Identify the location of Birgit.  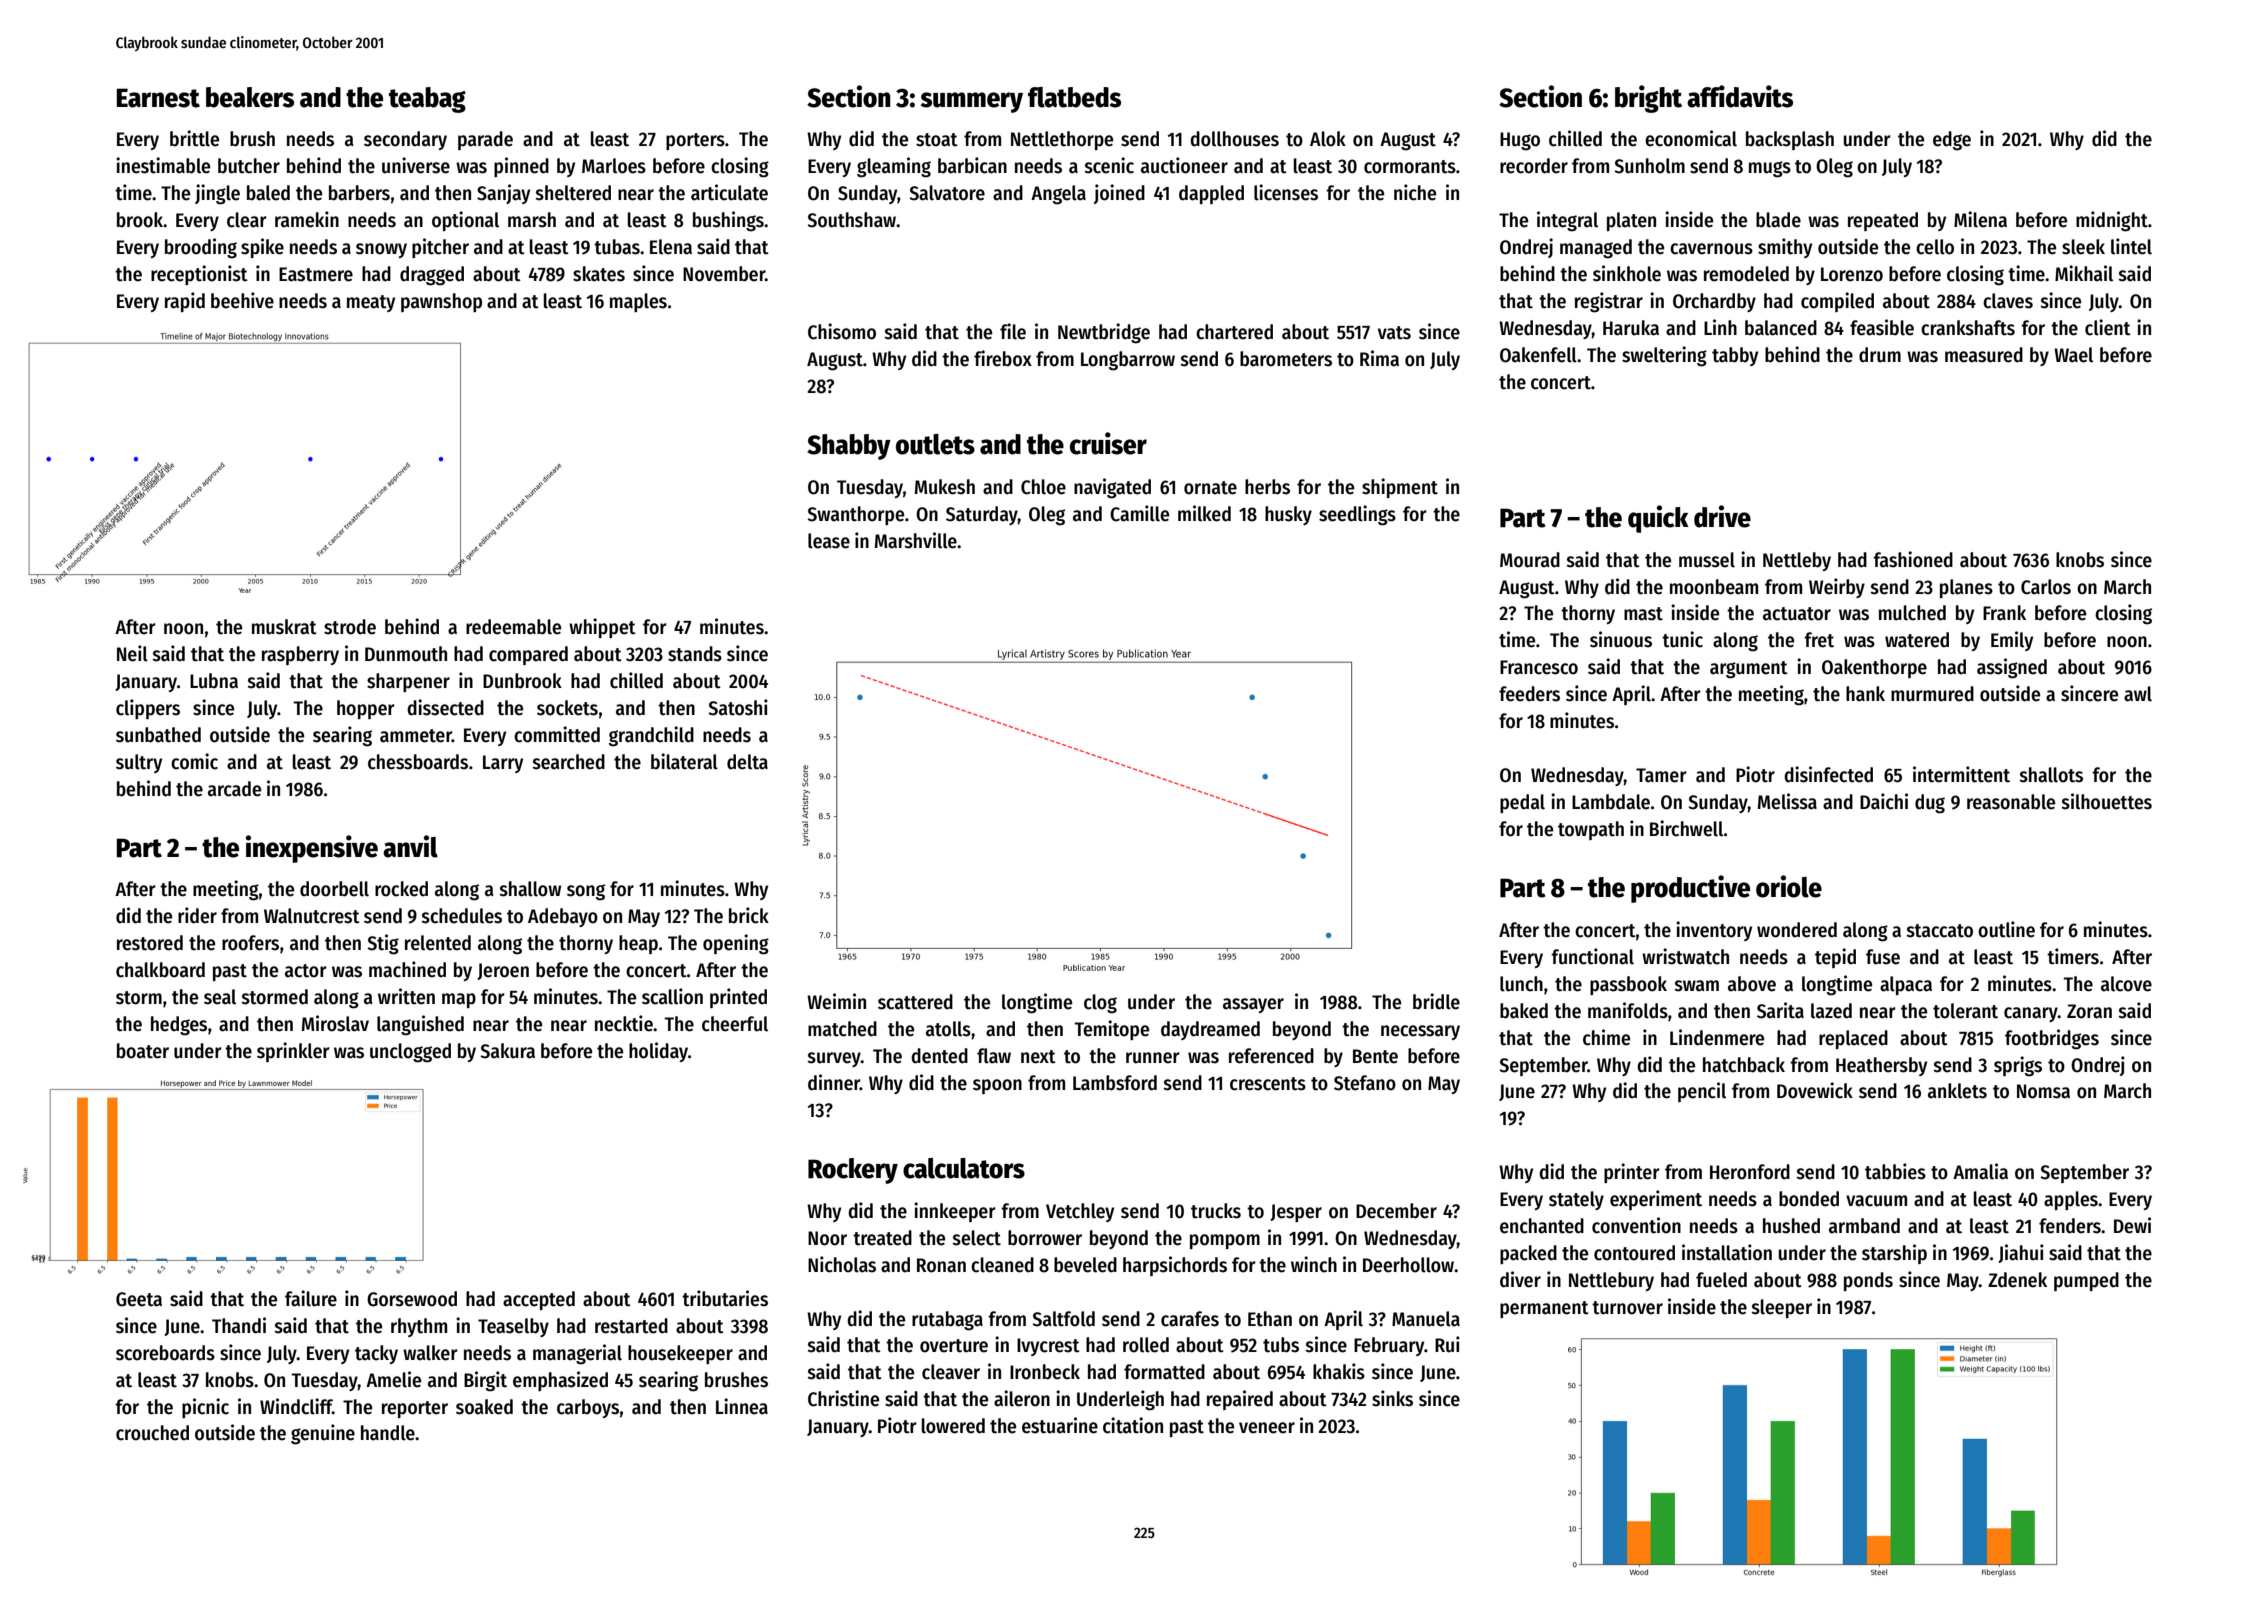
(485, 1381).
